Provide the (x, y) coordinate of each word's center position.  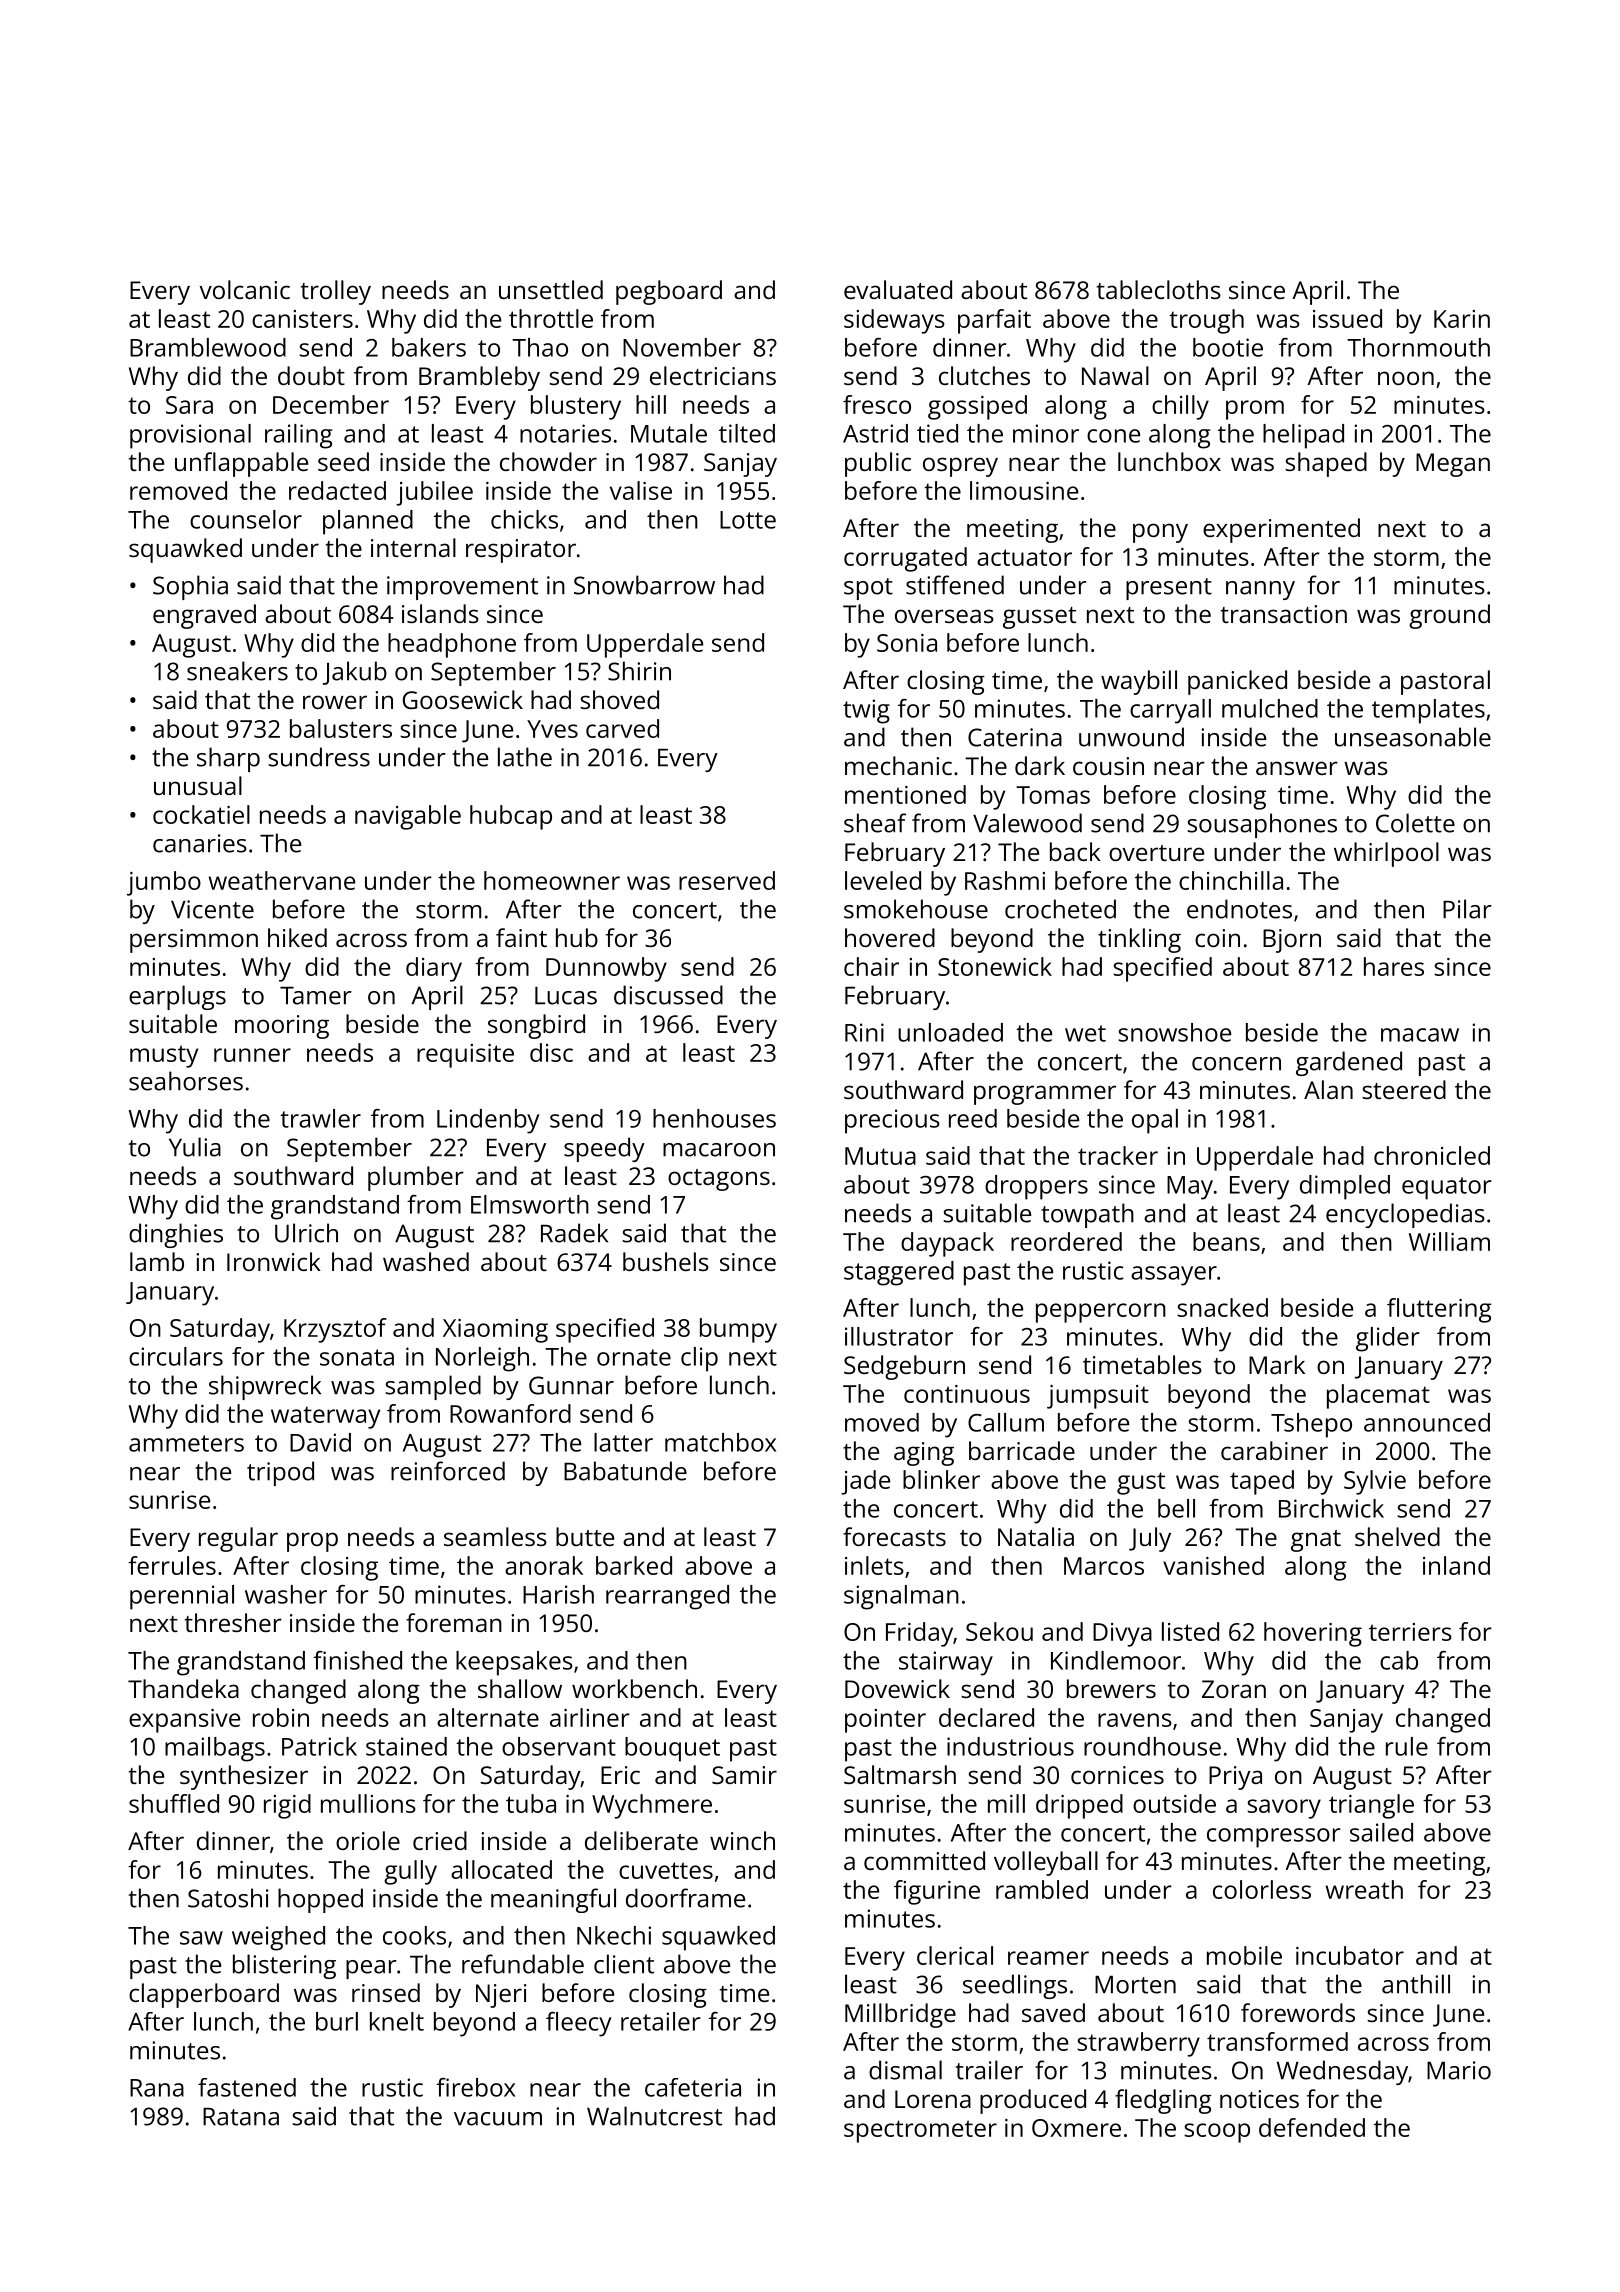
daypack (947, 1244)
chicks (524, 519)
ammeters (186, 1443)
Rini (864, 1032)
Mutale (669, 433)
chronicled (1432, 1155)
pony (1160, 533)
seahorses (186, 1081)
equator (1446, 1188)
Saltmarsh (900, 1774)
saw (201, 1938)
